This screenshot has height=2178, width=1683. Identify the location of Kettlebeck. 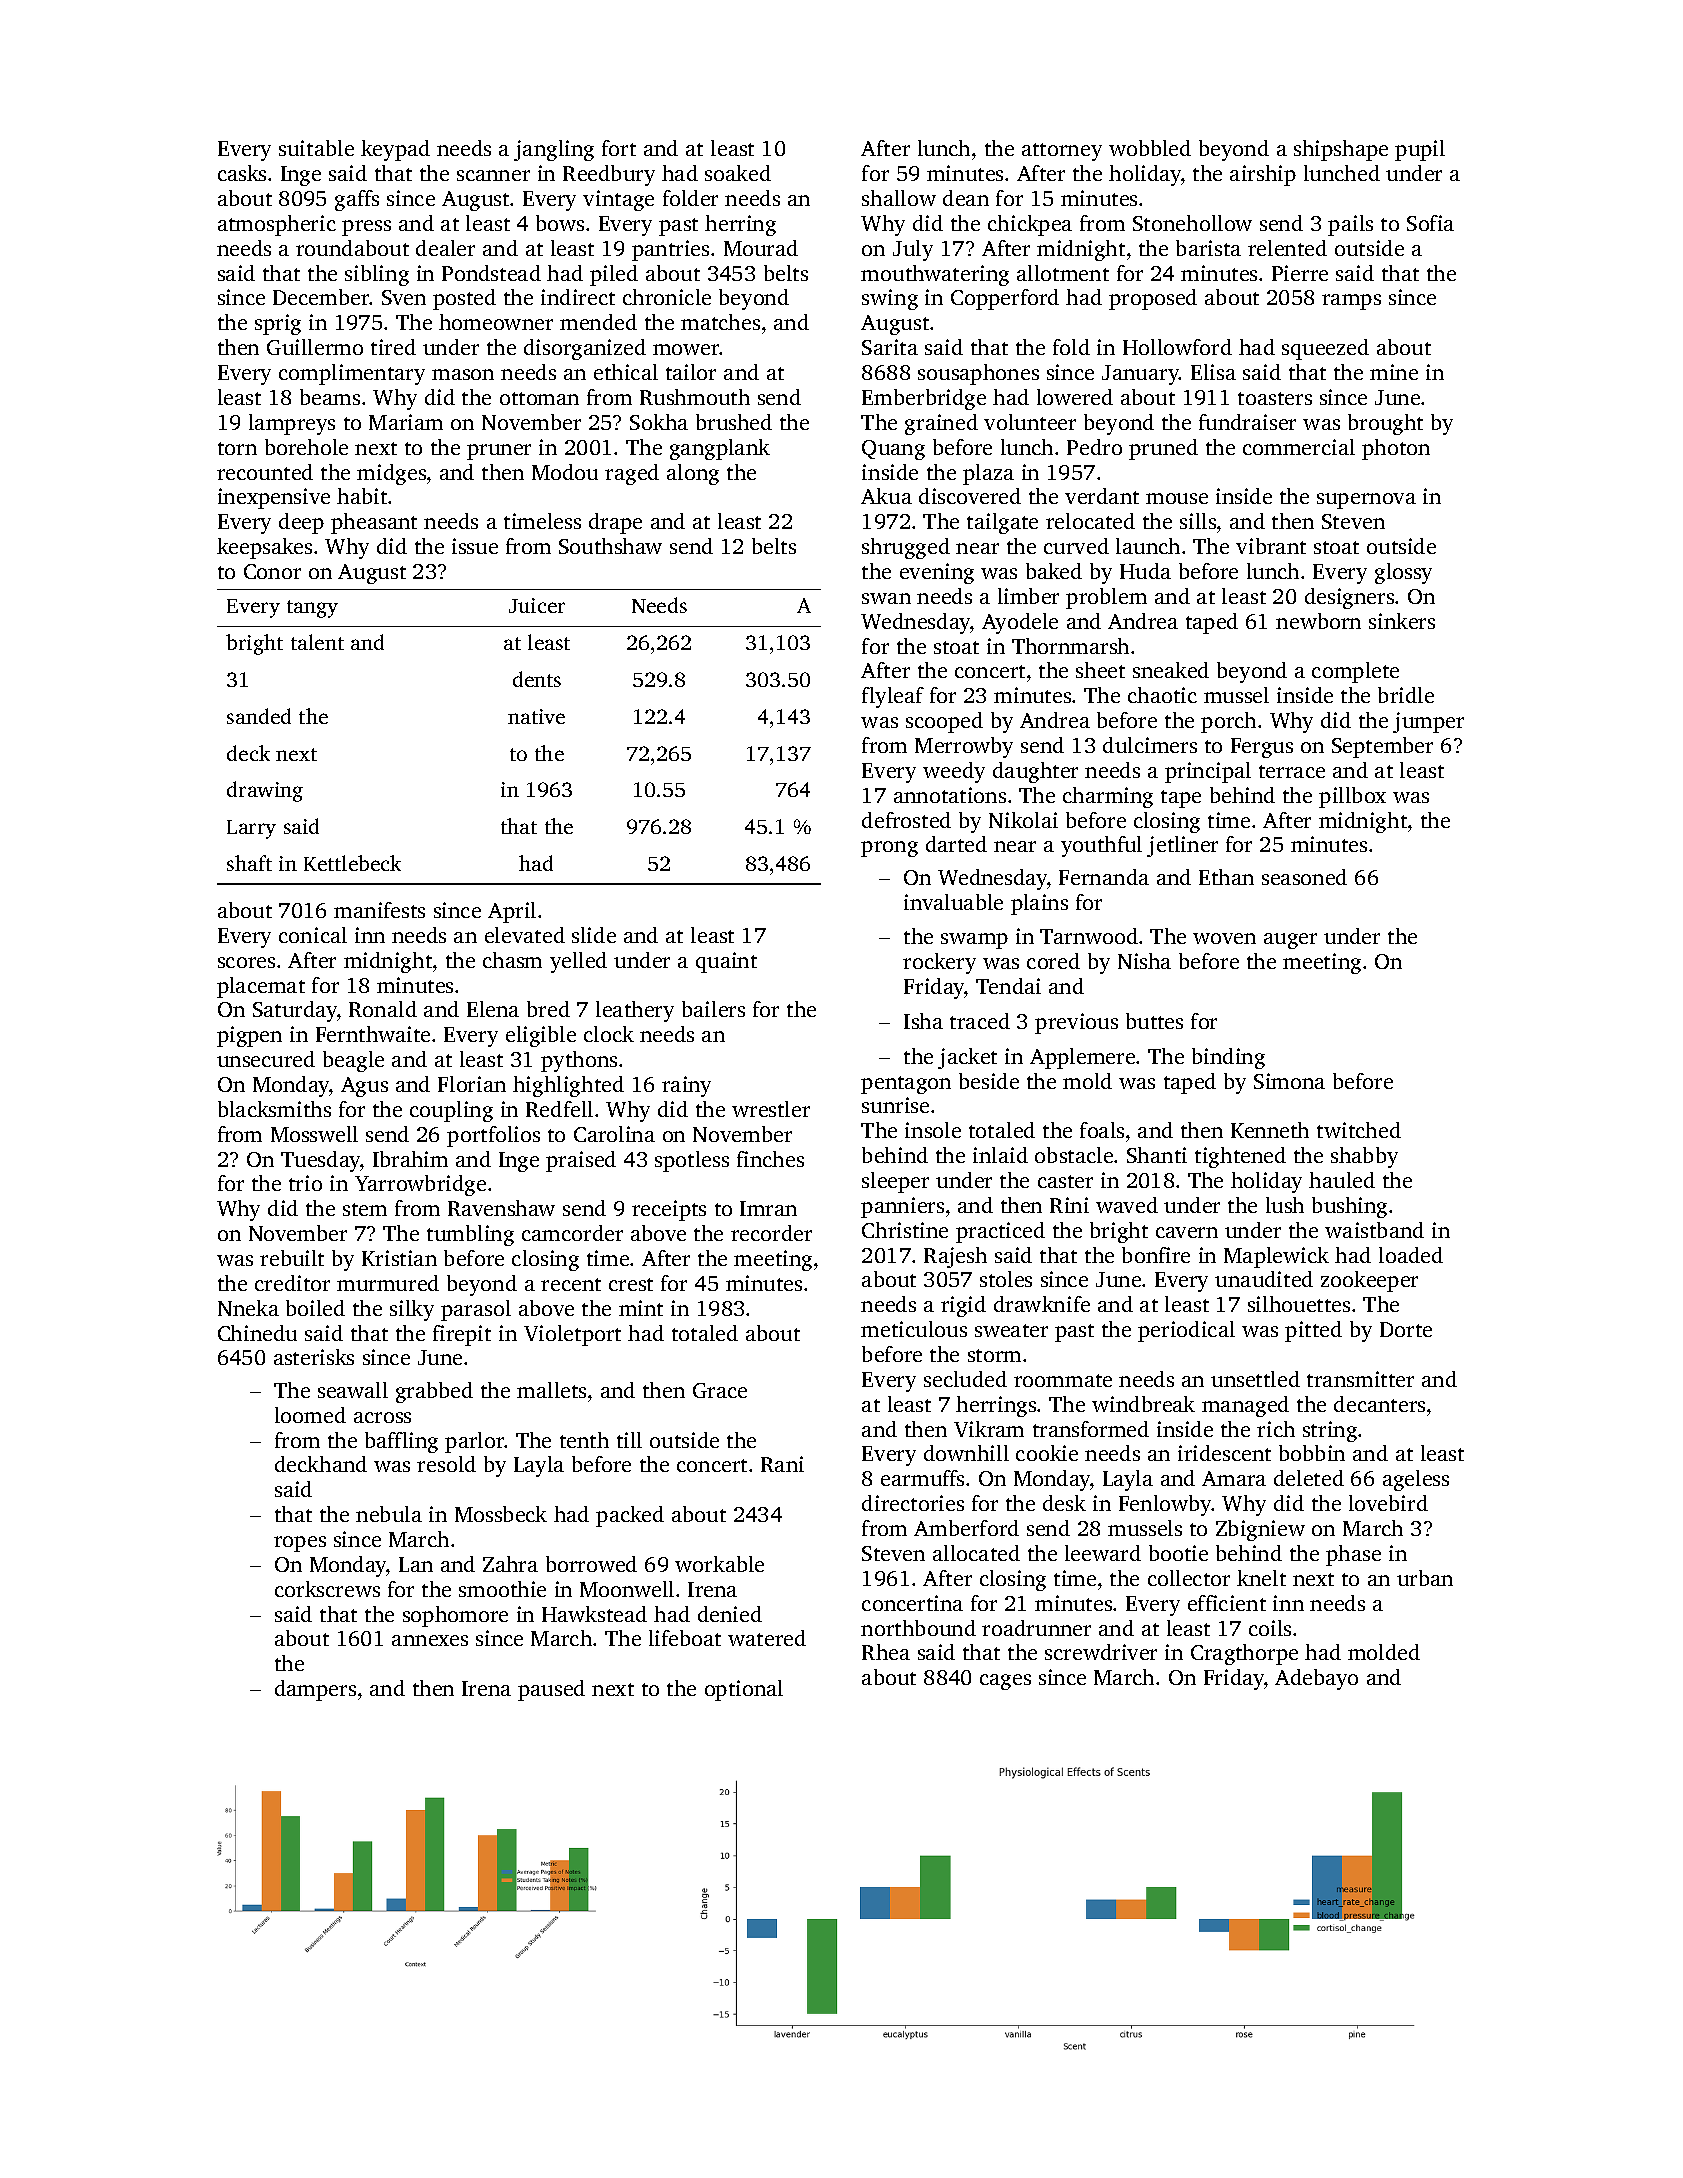
(352, 863).
